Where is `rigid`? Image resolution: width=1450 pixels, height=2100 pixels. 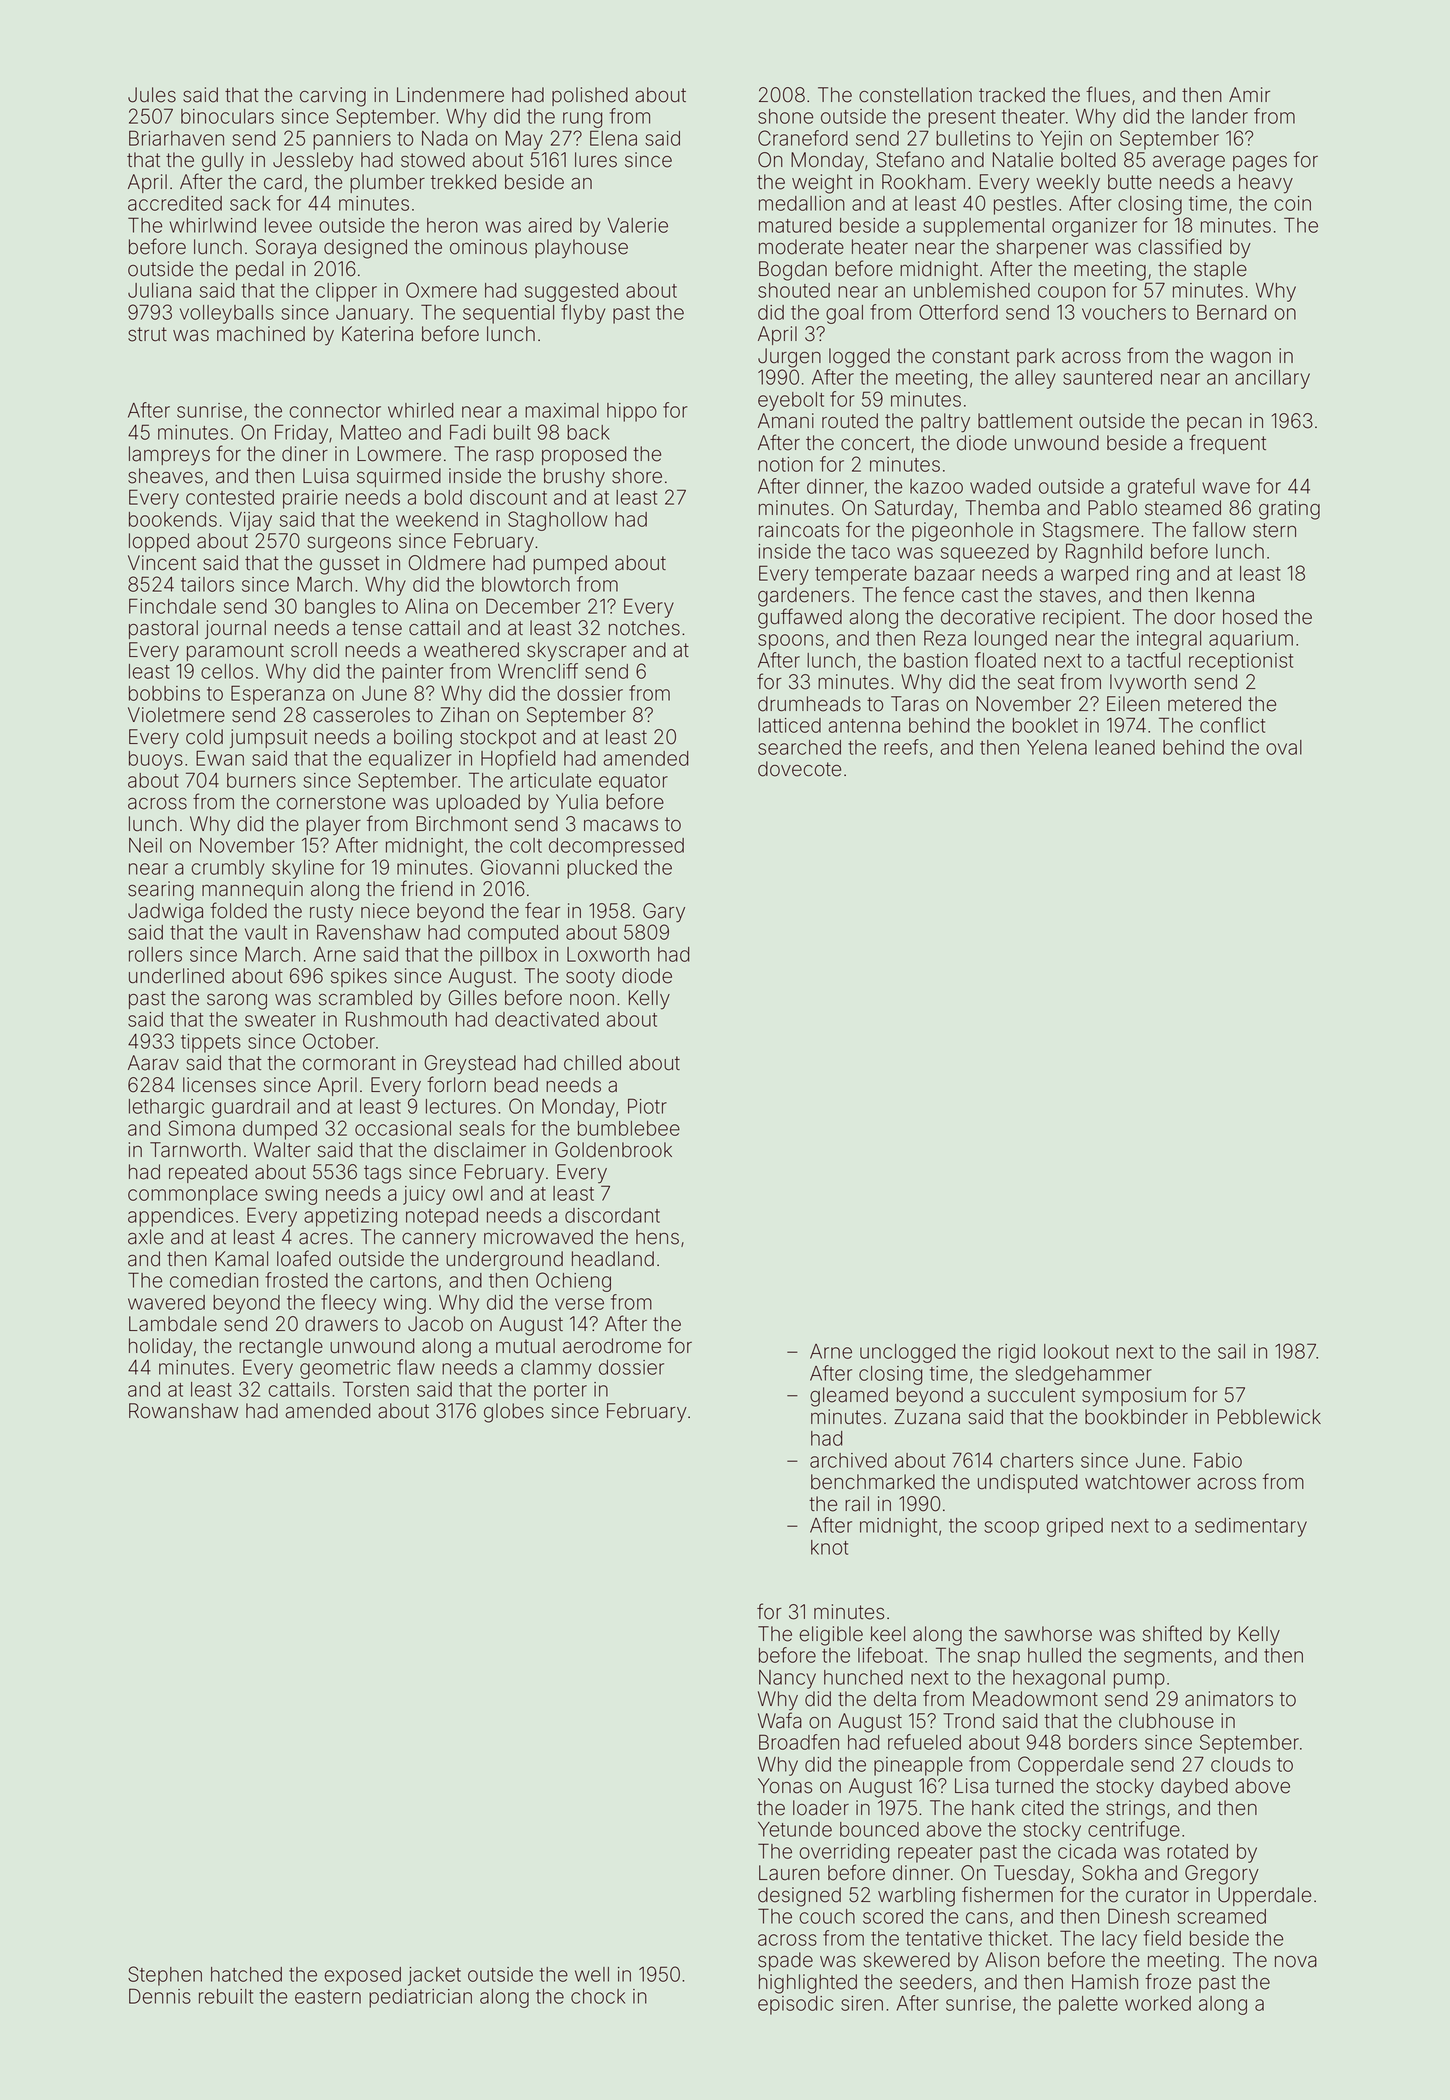
rigid is located at coordinates (1016, 1353).
